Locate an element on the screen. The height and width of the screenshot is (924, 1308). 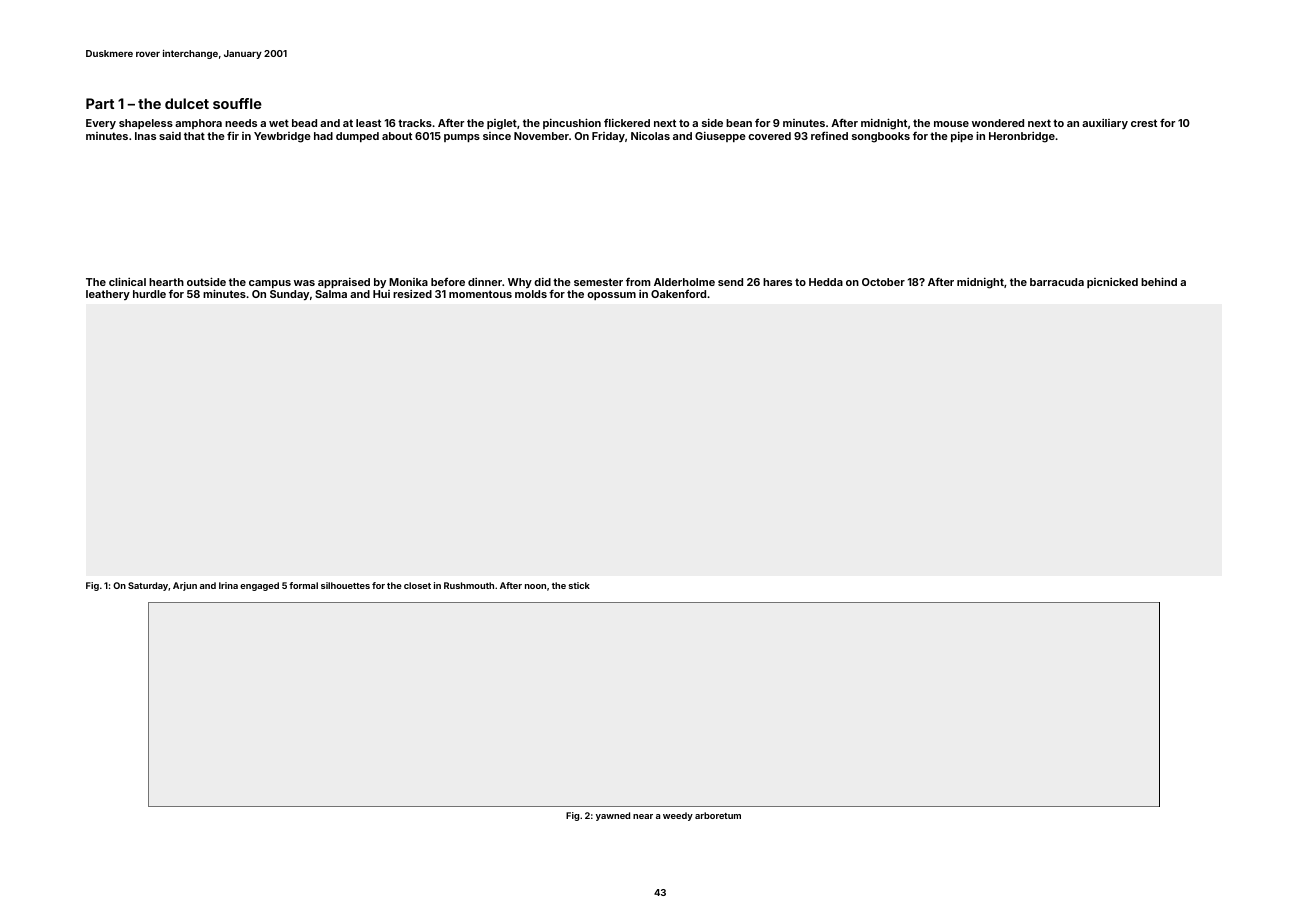
near is located at coordinates (643, 816).
